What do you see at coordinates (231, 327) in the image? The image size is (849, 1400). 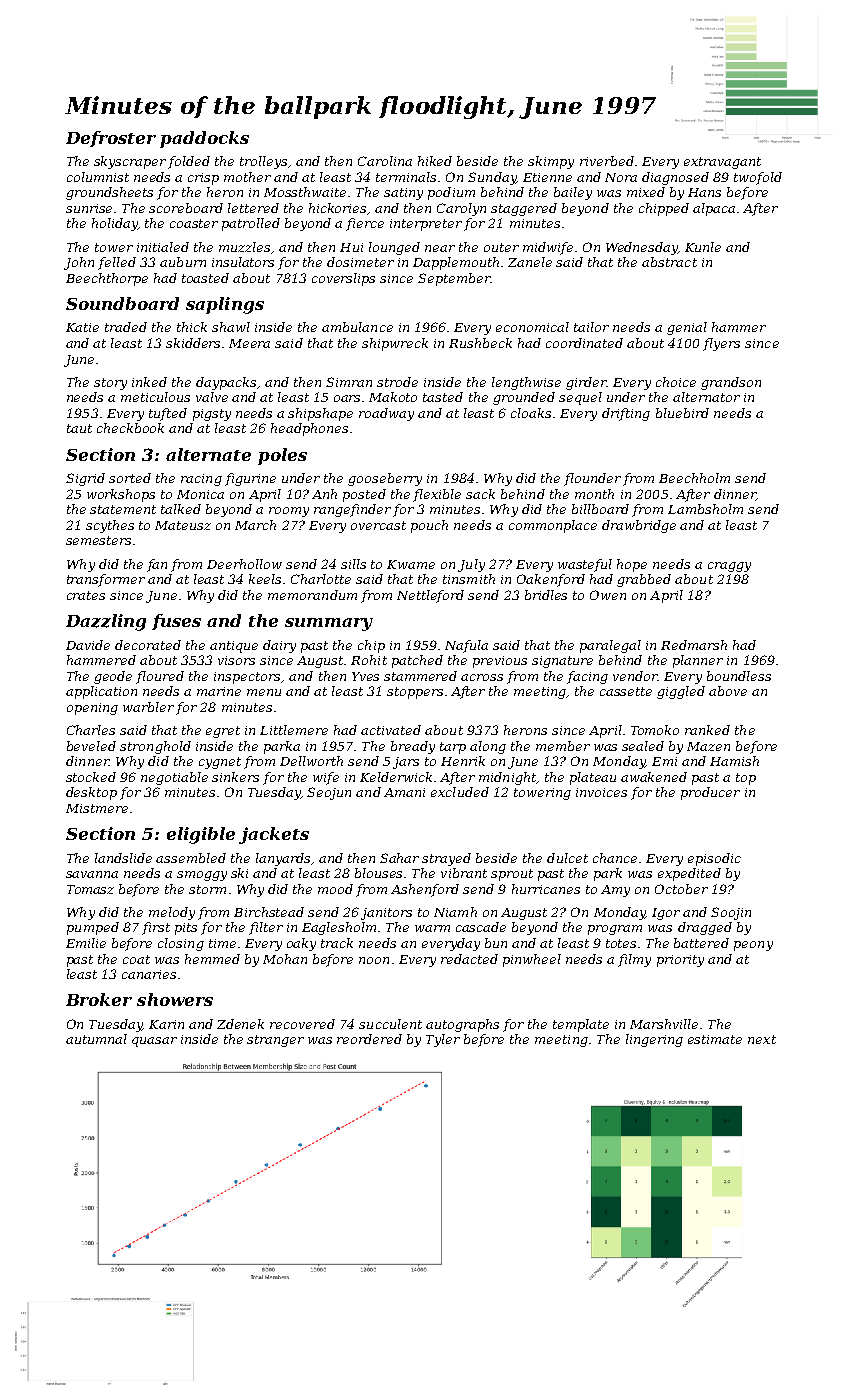 I see `shawl` at bounding box center [231, 327].
